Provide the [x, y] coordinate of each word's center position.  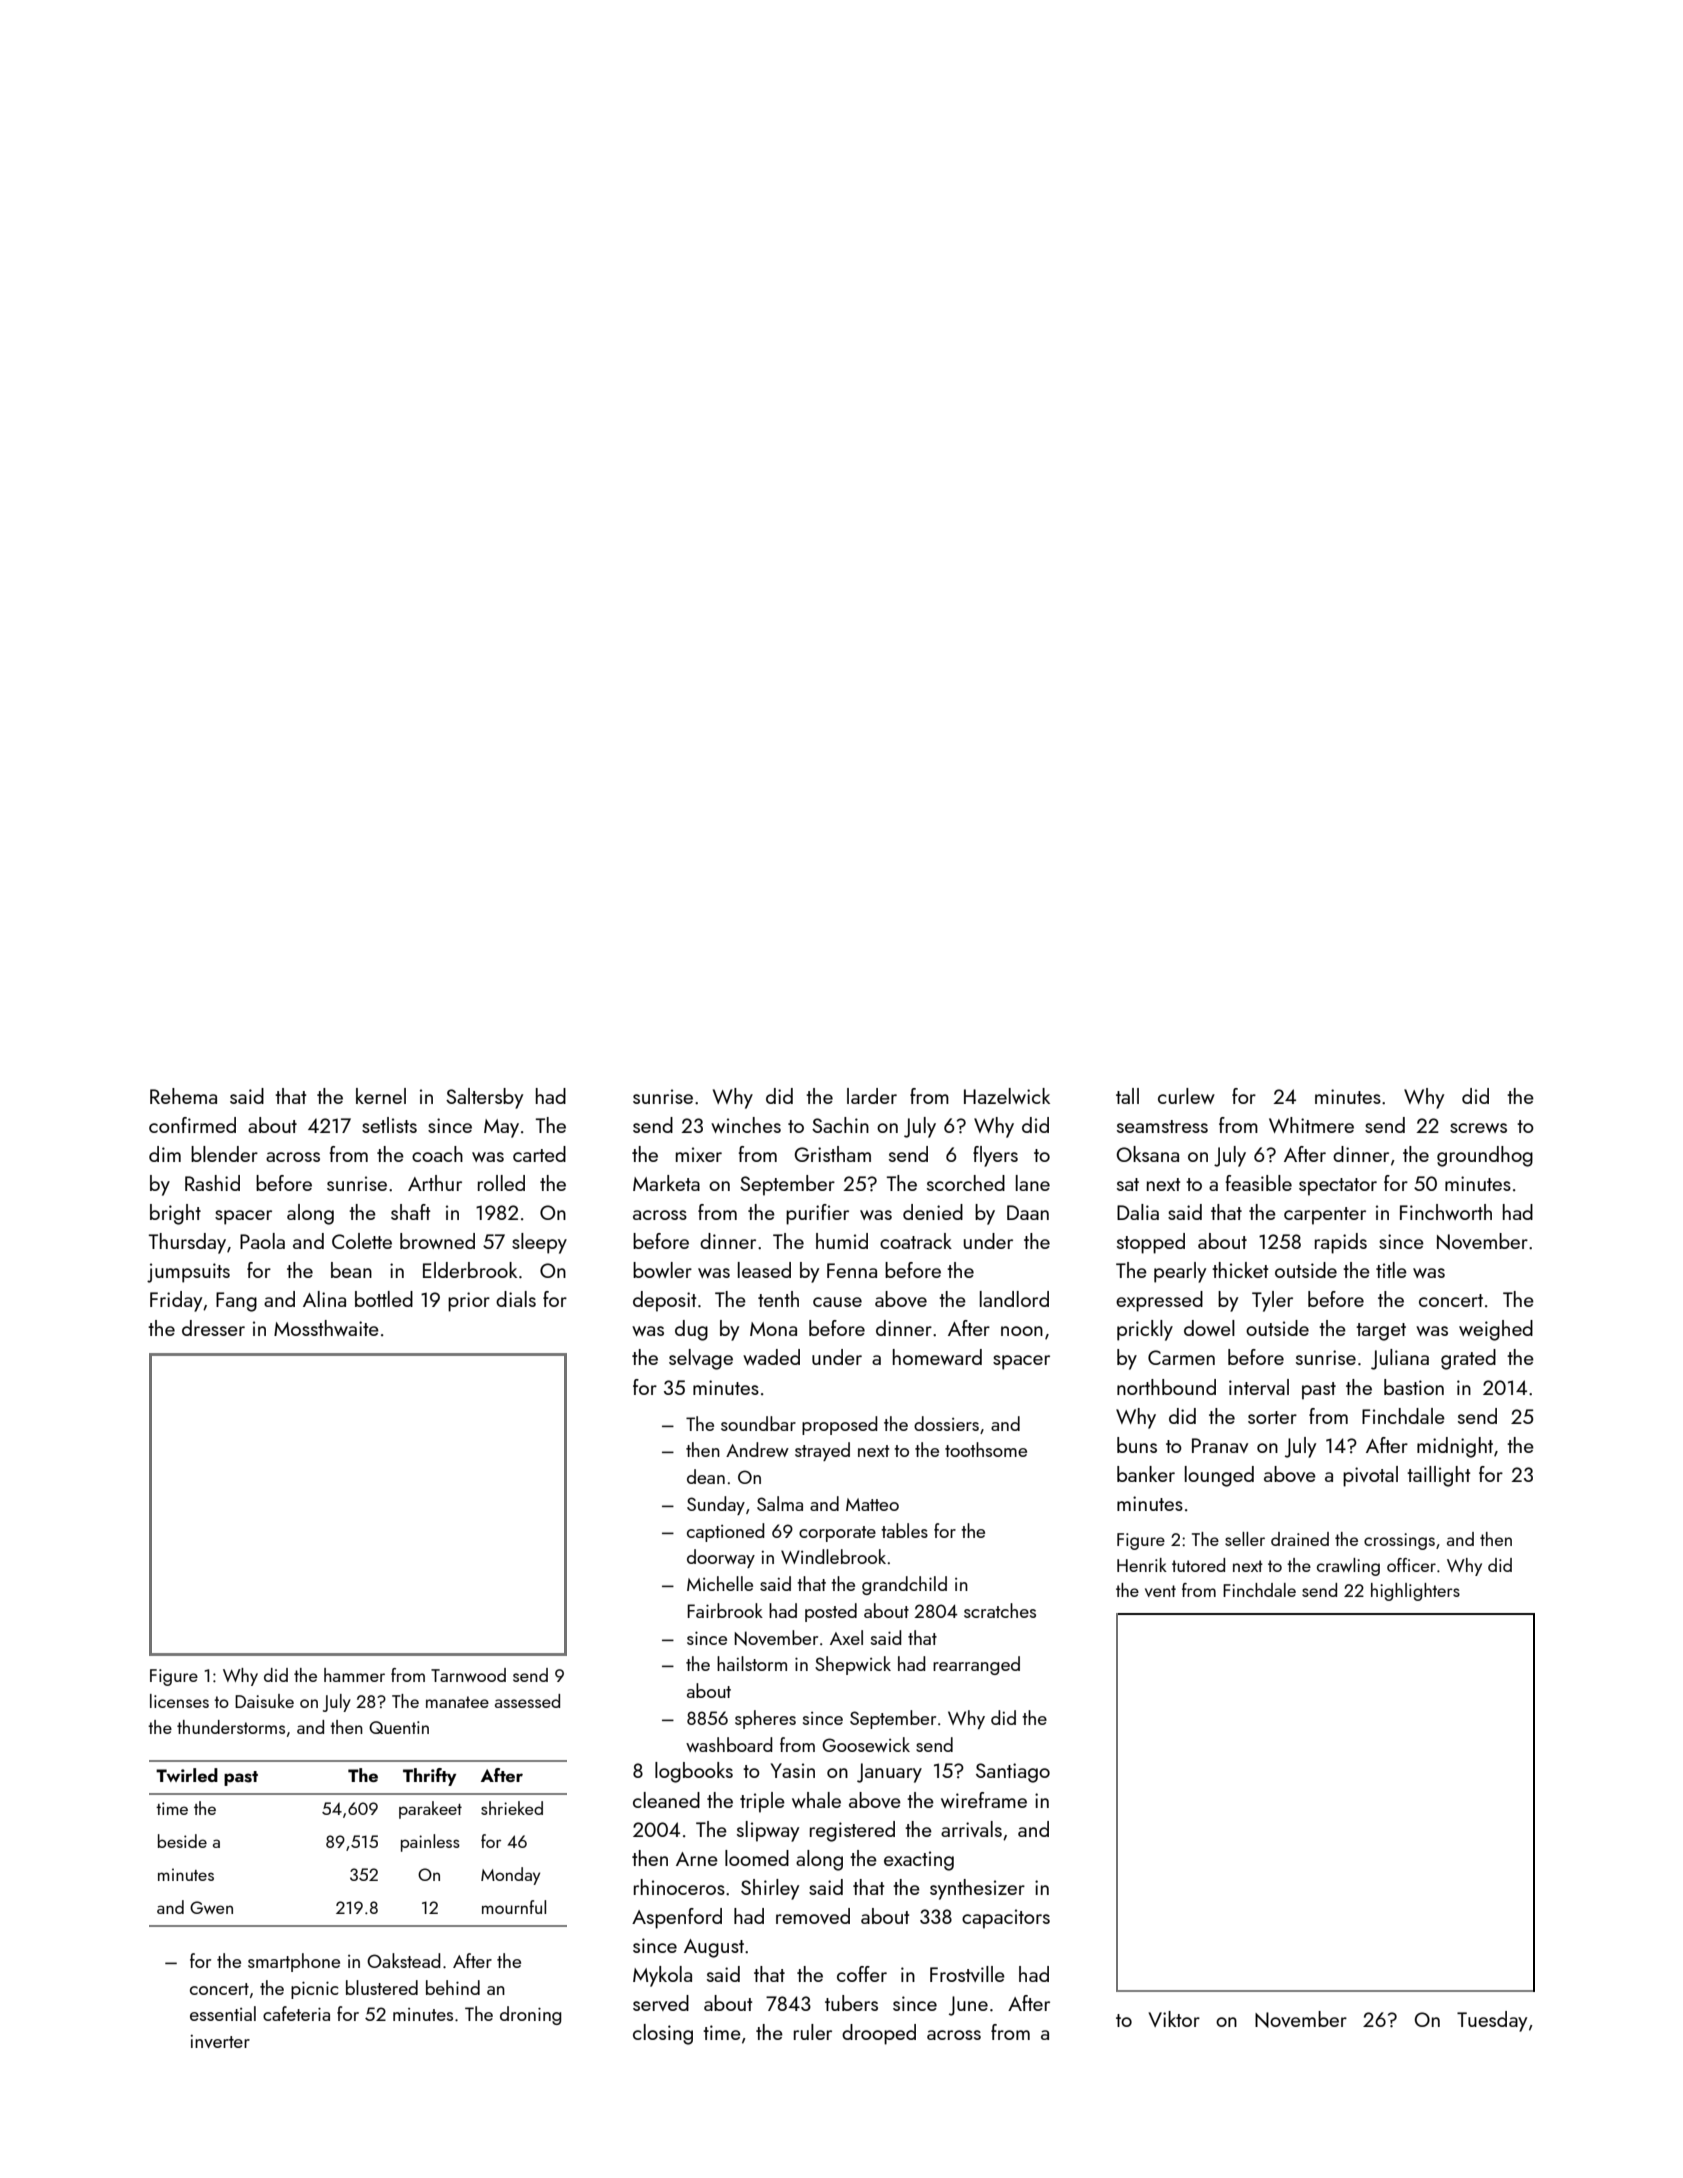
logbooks [694, 1772]
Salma [780, 1503]
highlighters [1415, 1592]
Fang [236, 1302]
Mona [773, 1329]
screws [1478, 1128]
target [1381, 1332]
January [889, 1773]
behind [453, 1987]
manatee [457, 1702]
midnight [1455, 1447]
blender [224, 1154]
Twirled [187, 1775]
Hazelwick [1007, 1096]
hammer [354, 1675]
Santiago [1013, 1773]
